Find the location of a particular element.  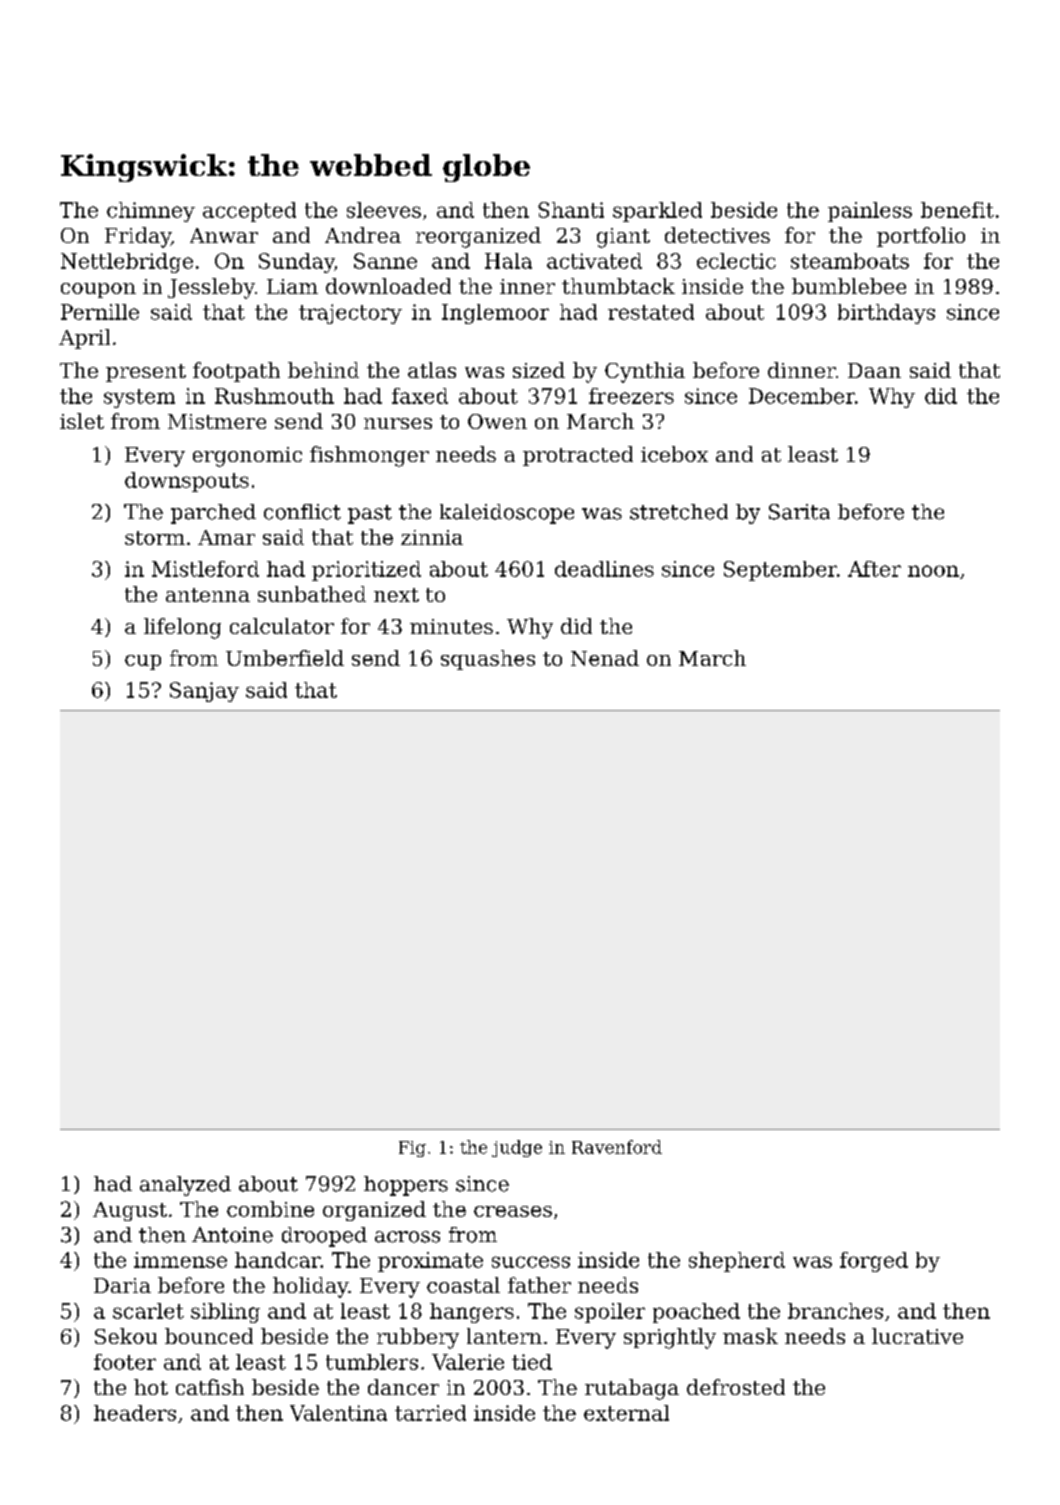

Owen is located at coordinates (497, 421).
